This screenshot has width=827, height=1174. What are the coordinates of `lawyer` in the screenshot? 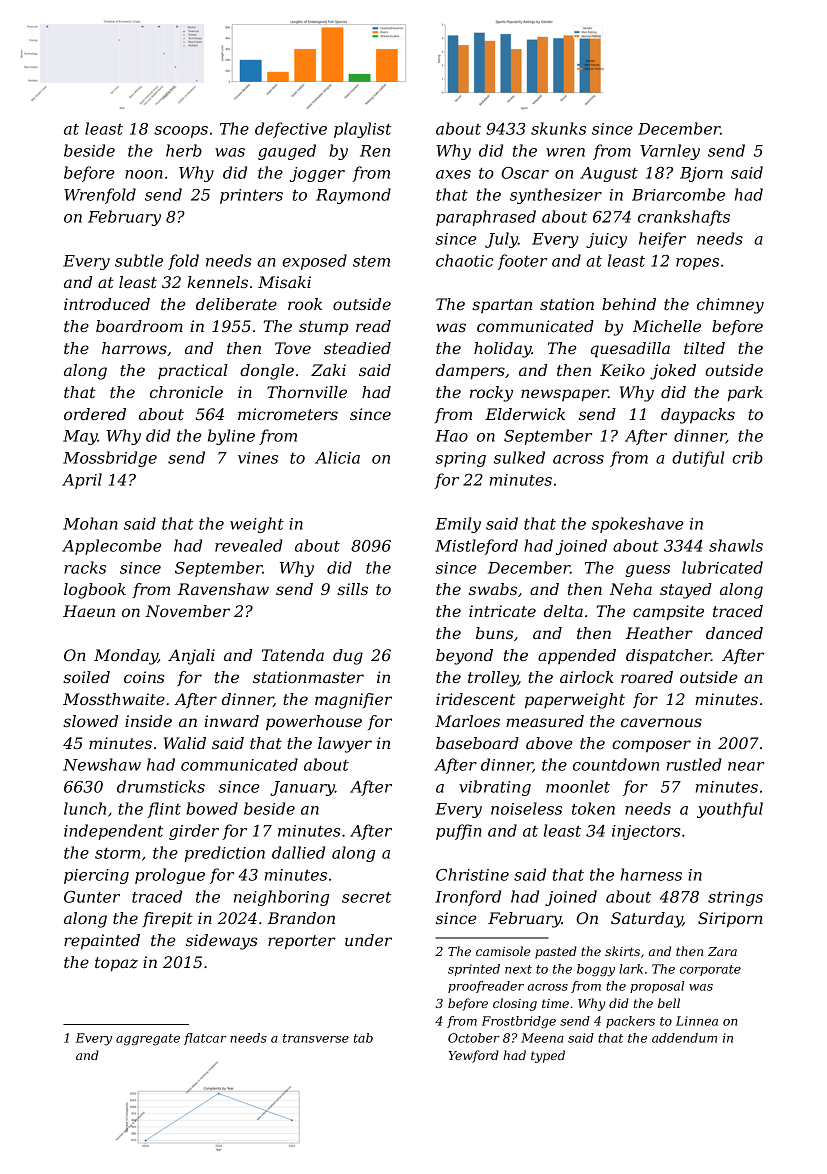 It's located at (345, 745).
